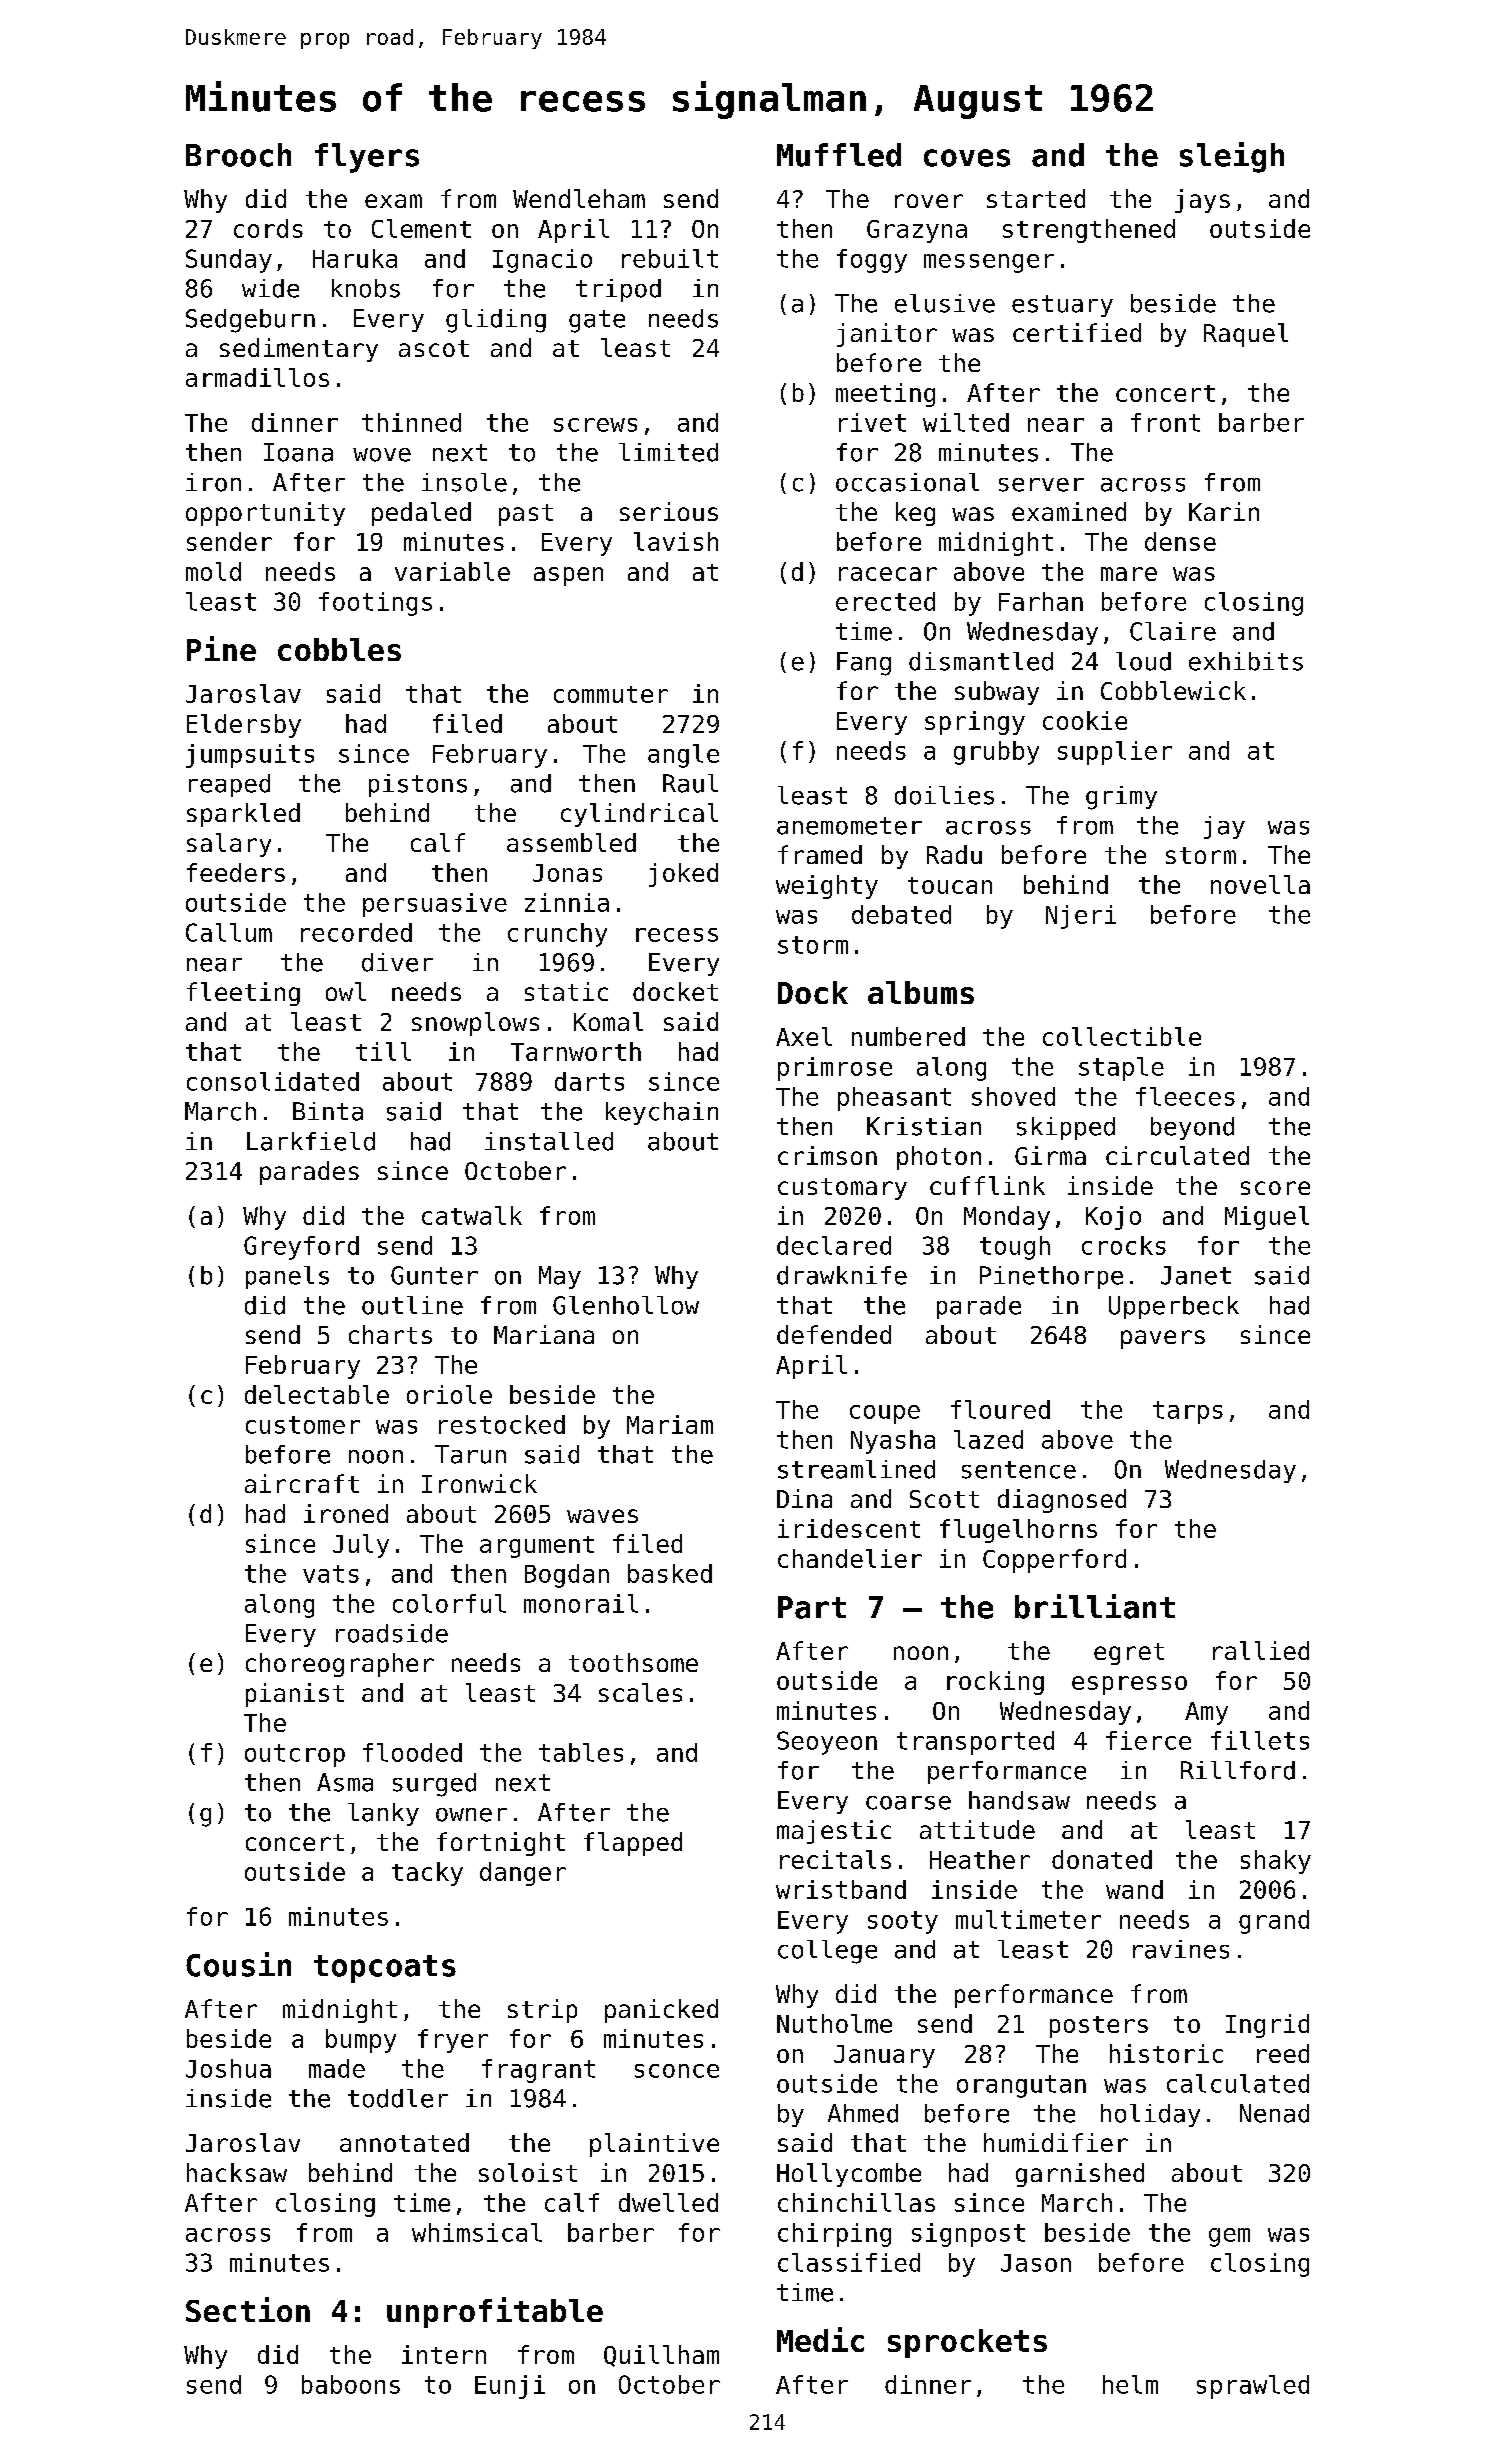 This image has width=1496, height=2464. What do you see at coordinates (1130, 2384) in the image?
I see `helm` at bounding box center [1130, 2384].
